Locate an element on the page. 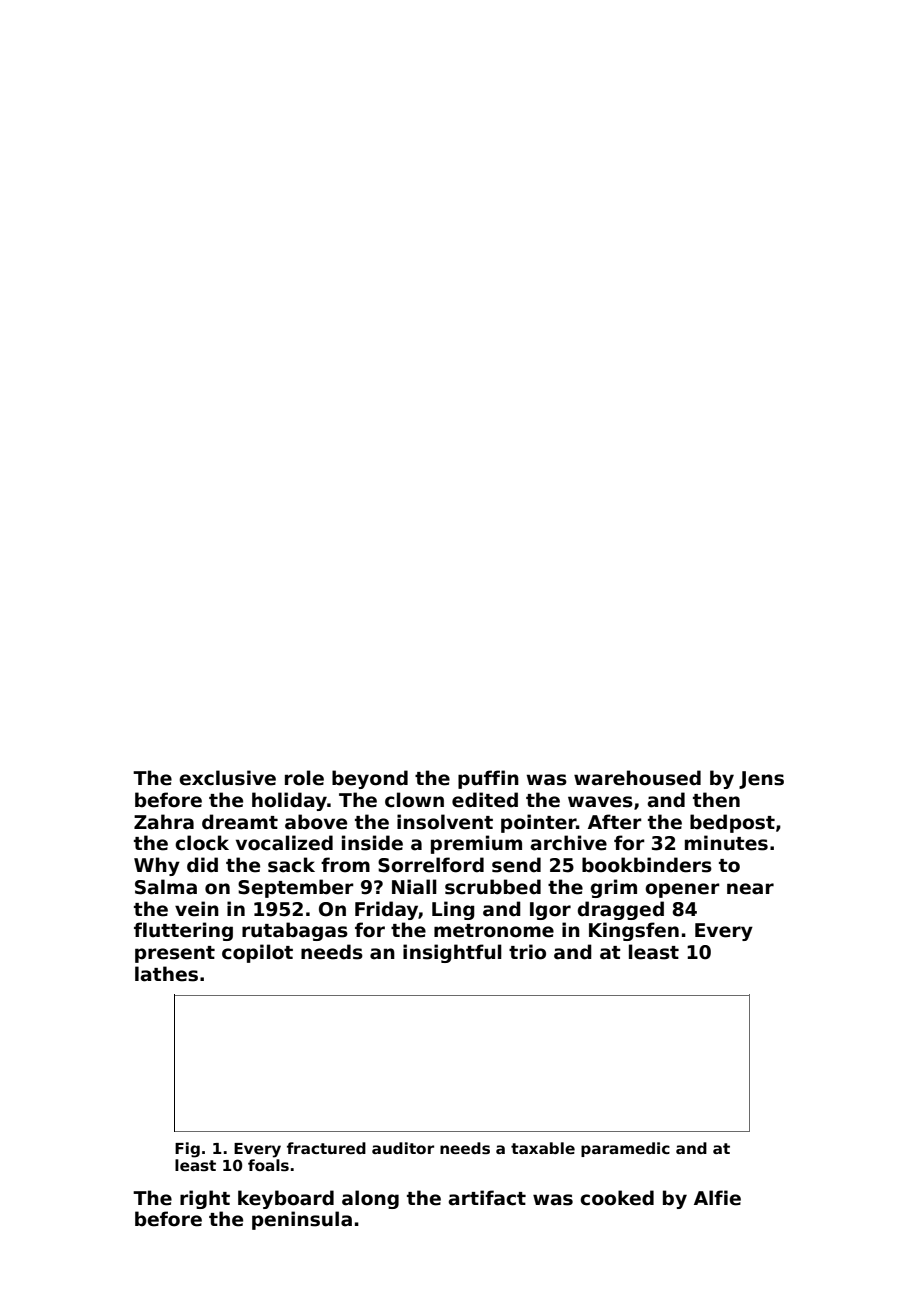 Image resolution: width=924 pixels, height=1311 pixels. exclusive is located at coordinates (227, 778).
